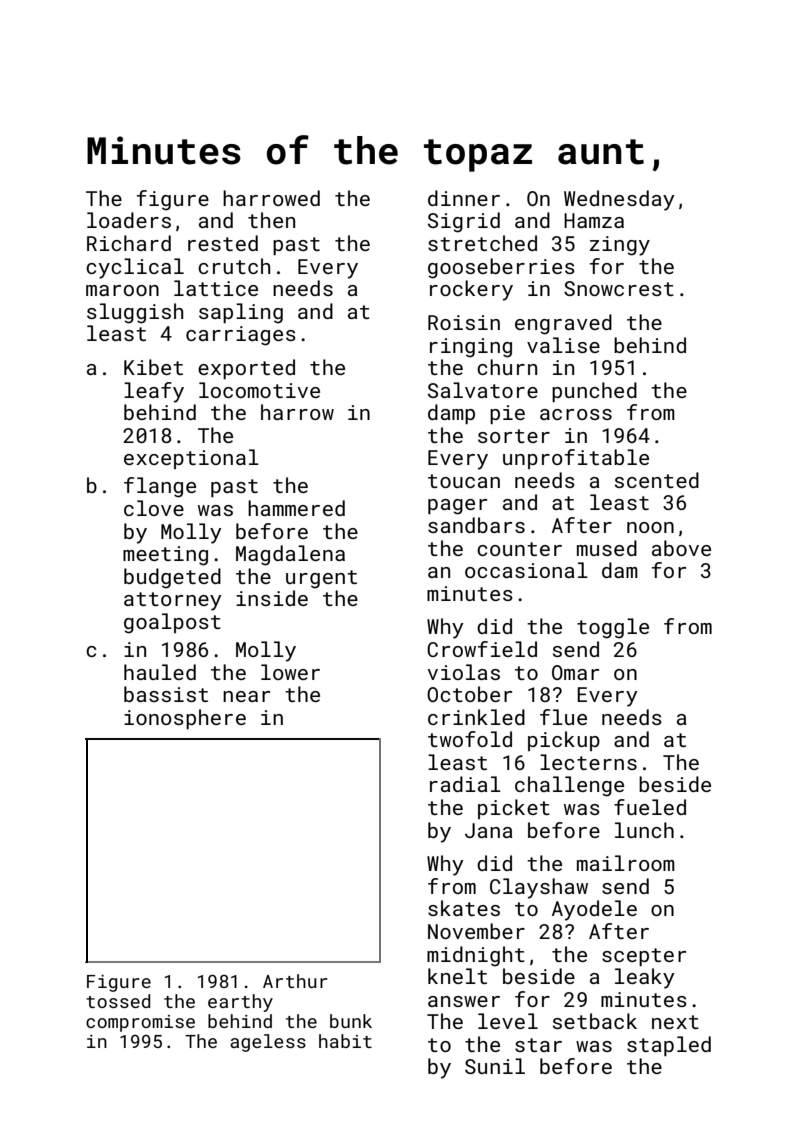 The image size is (808, 1146). I want to click on fueled, so click(650, 807).
